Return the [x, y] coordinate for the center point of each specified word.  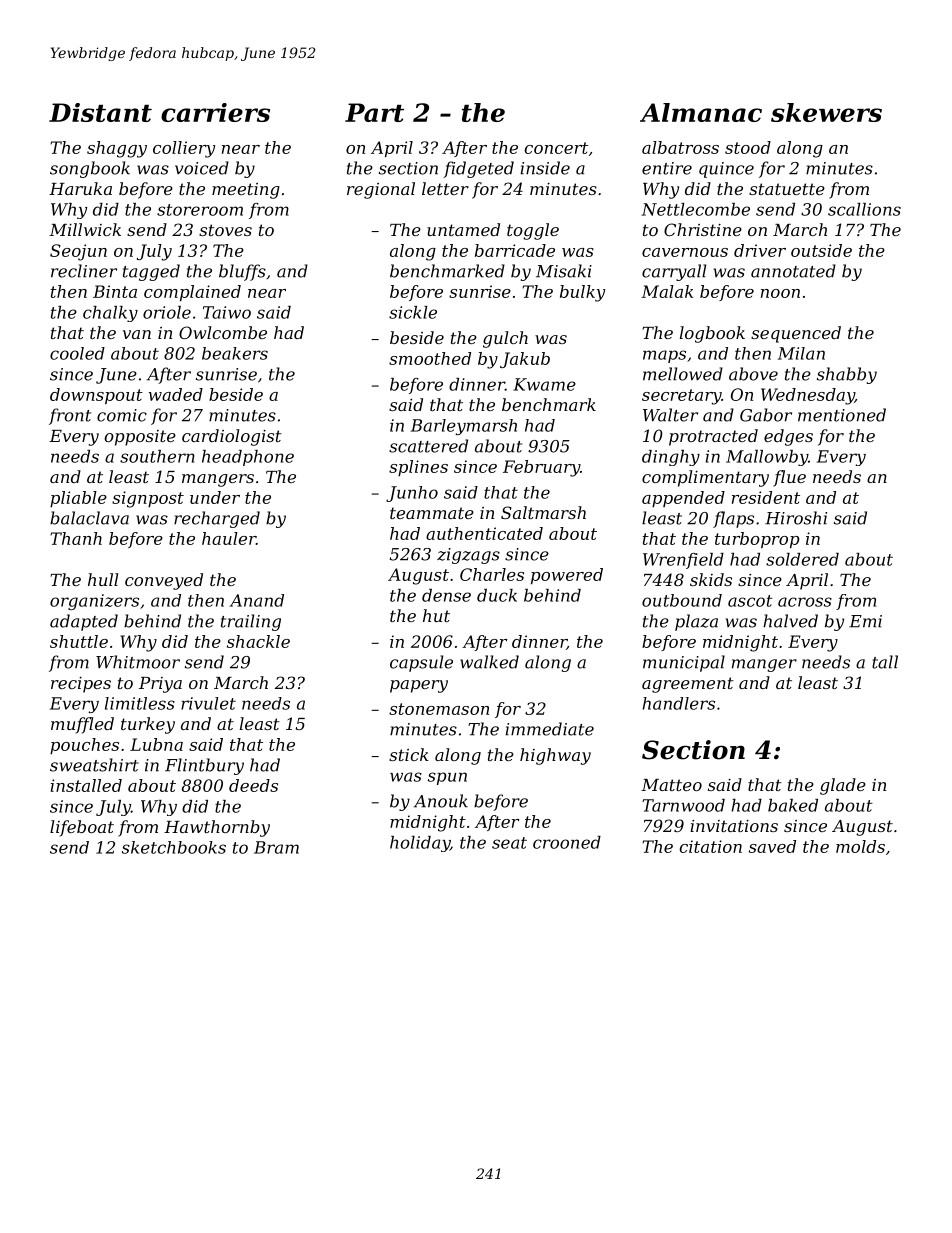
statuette [787, 189]
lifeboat [82, 828]
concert [556, 148]
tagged [151, 272]
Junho [412, 494]
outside [821, 250]
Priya [160, 685]
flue [789, 478]
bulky [582, 293]
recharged [217, 519]
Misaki [564, 271]
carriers [215, 112]
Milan [801, 353]
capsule [421, 663]
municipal [684, 663]
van [137, 334]
